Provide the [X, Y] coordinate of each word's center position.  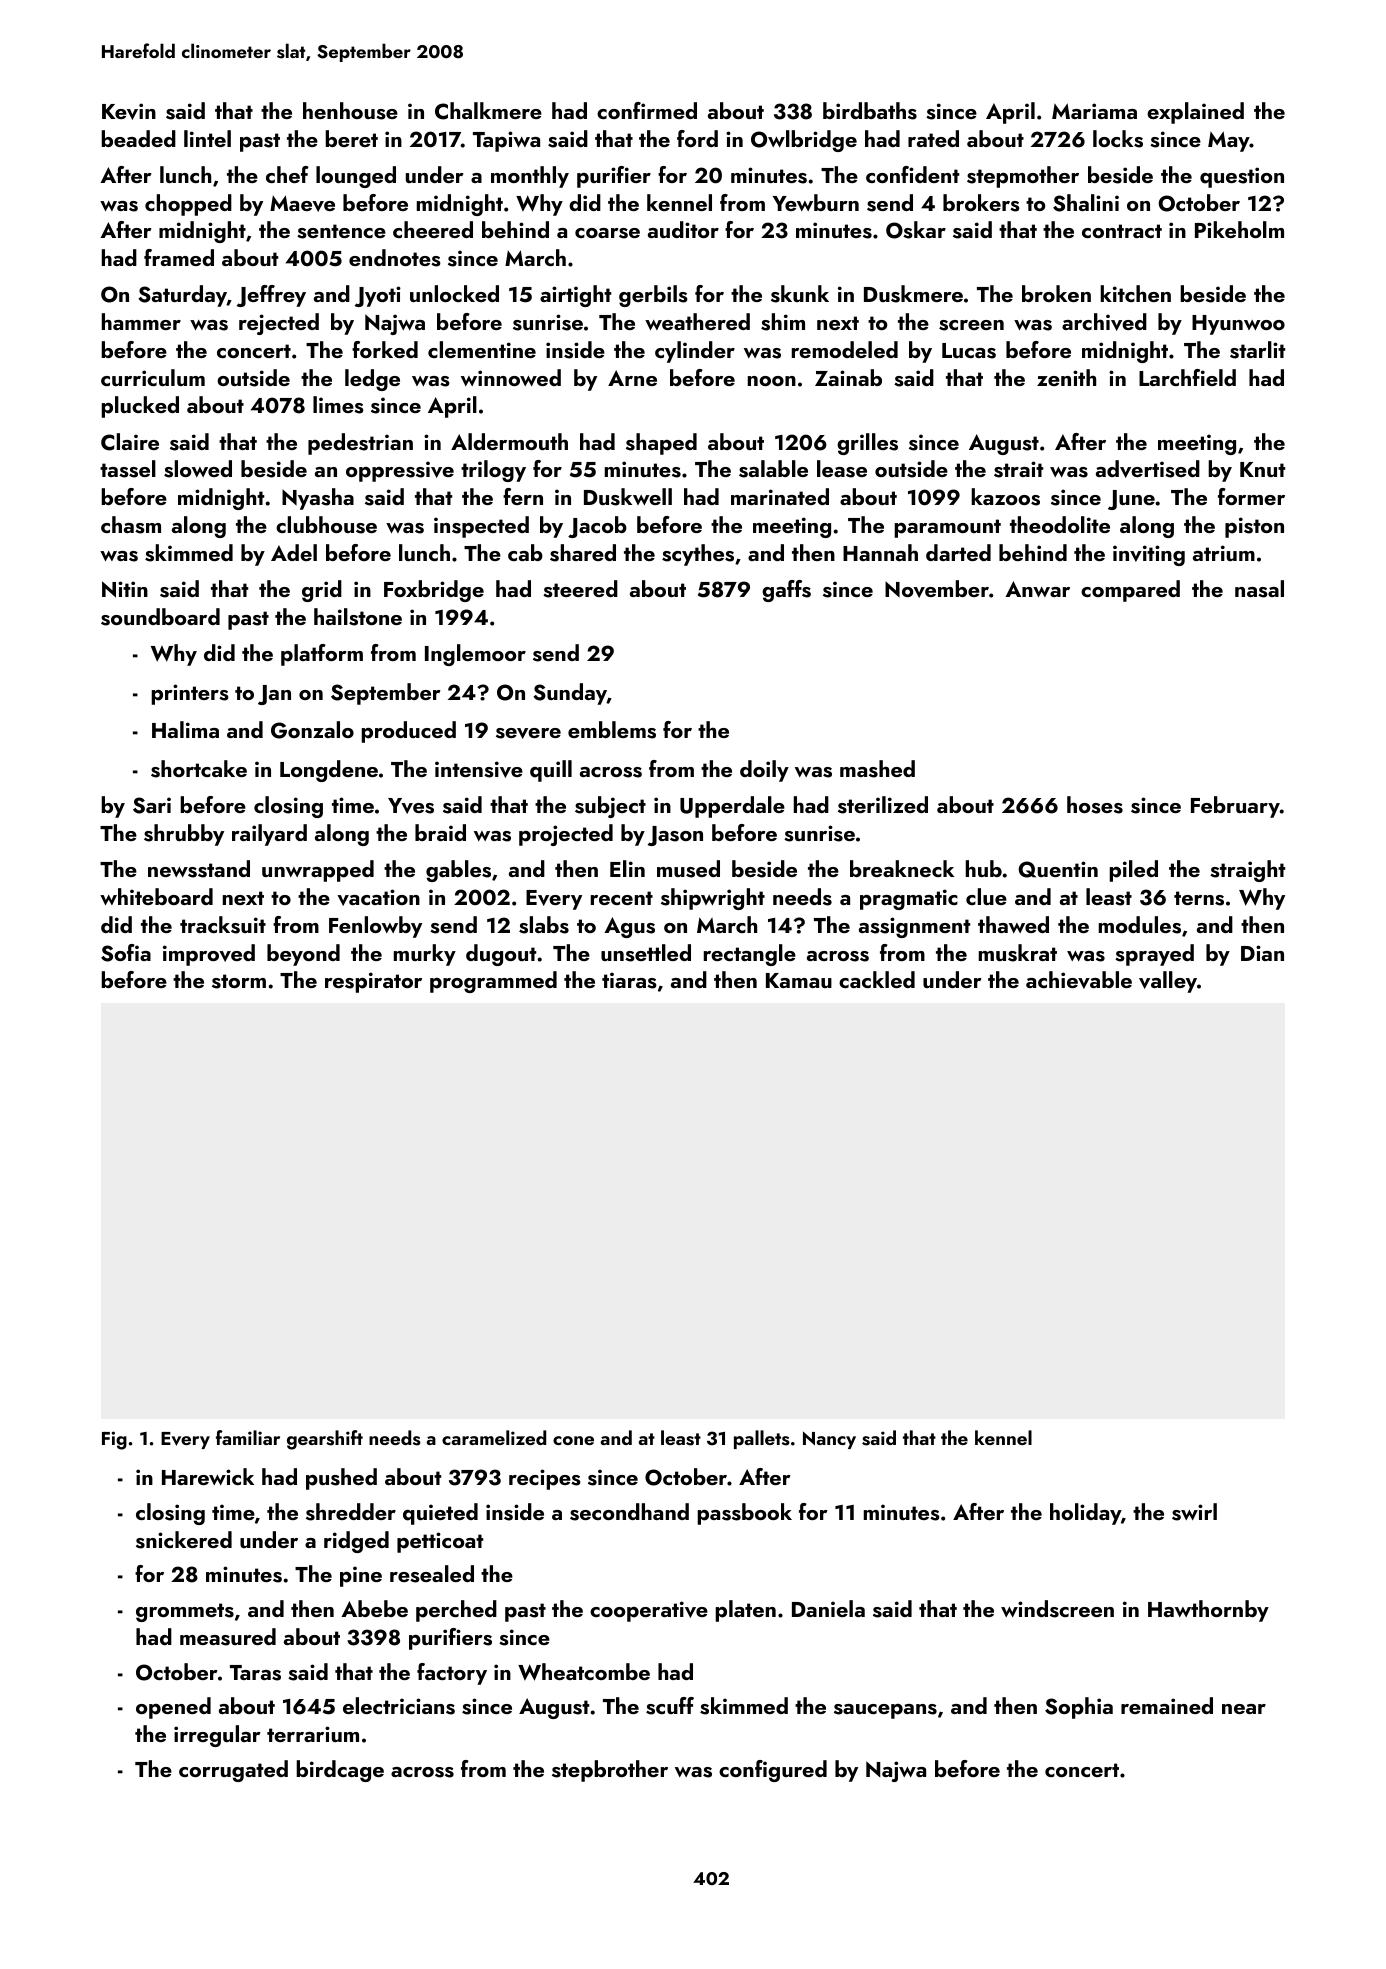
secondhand [629, 1512]
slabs [544, 925]
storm [239, 981]
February [1235, 807]
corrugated [233, 1771]
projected [566, 835]
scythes [698, 555]
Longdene [329, 771]
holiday [1085, 1514]
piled [1133, 871]
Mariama [1094, 111]
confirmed [647, 110]
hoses [1095, 805]
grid [322, 591]
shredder [351, 1512]
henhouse [350, 111]
